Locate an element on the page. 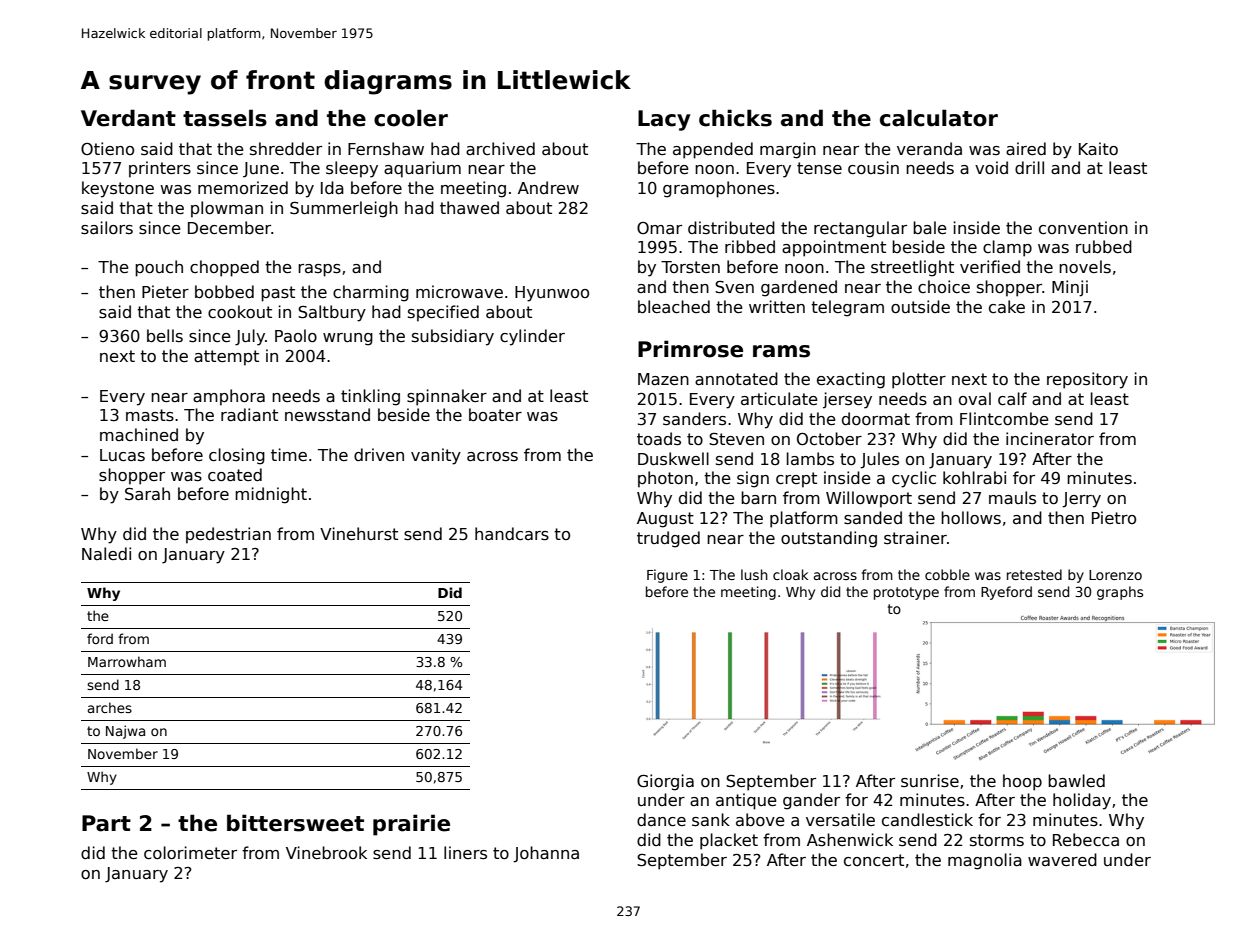 The width and height of the page is (1233, 952). newsstand is located at coordinates (327, 415).
